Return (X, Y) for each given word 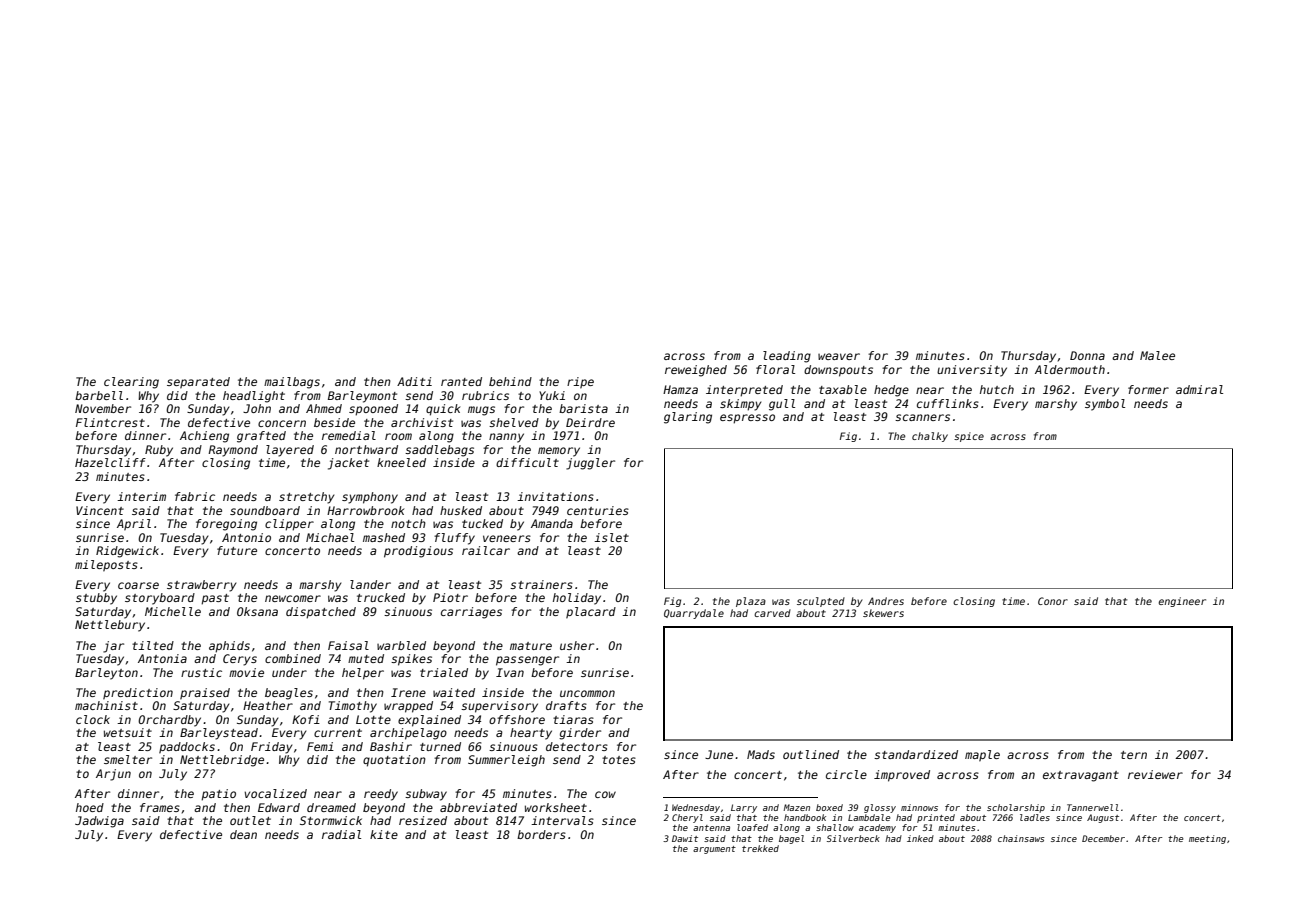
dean (243, 834)
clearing (131, 383)
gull (782, 405)
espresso (747, 419)
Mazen (796, 807)
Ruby (159, 451)
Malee (1157, 355)
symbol (1105, 405)
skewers (883, 613)
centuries (598, 510)
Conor (1053, 601)
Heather (268, 705)
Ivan (510, 672)
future (237, 550)
